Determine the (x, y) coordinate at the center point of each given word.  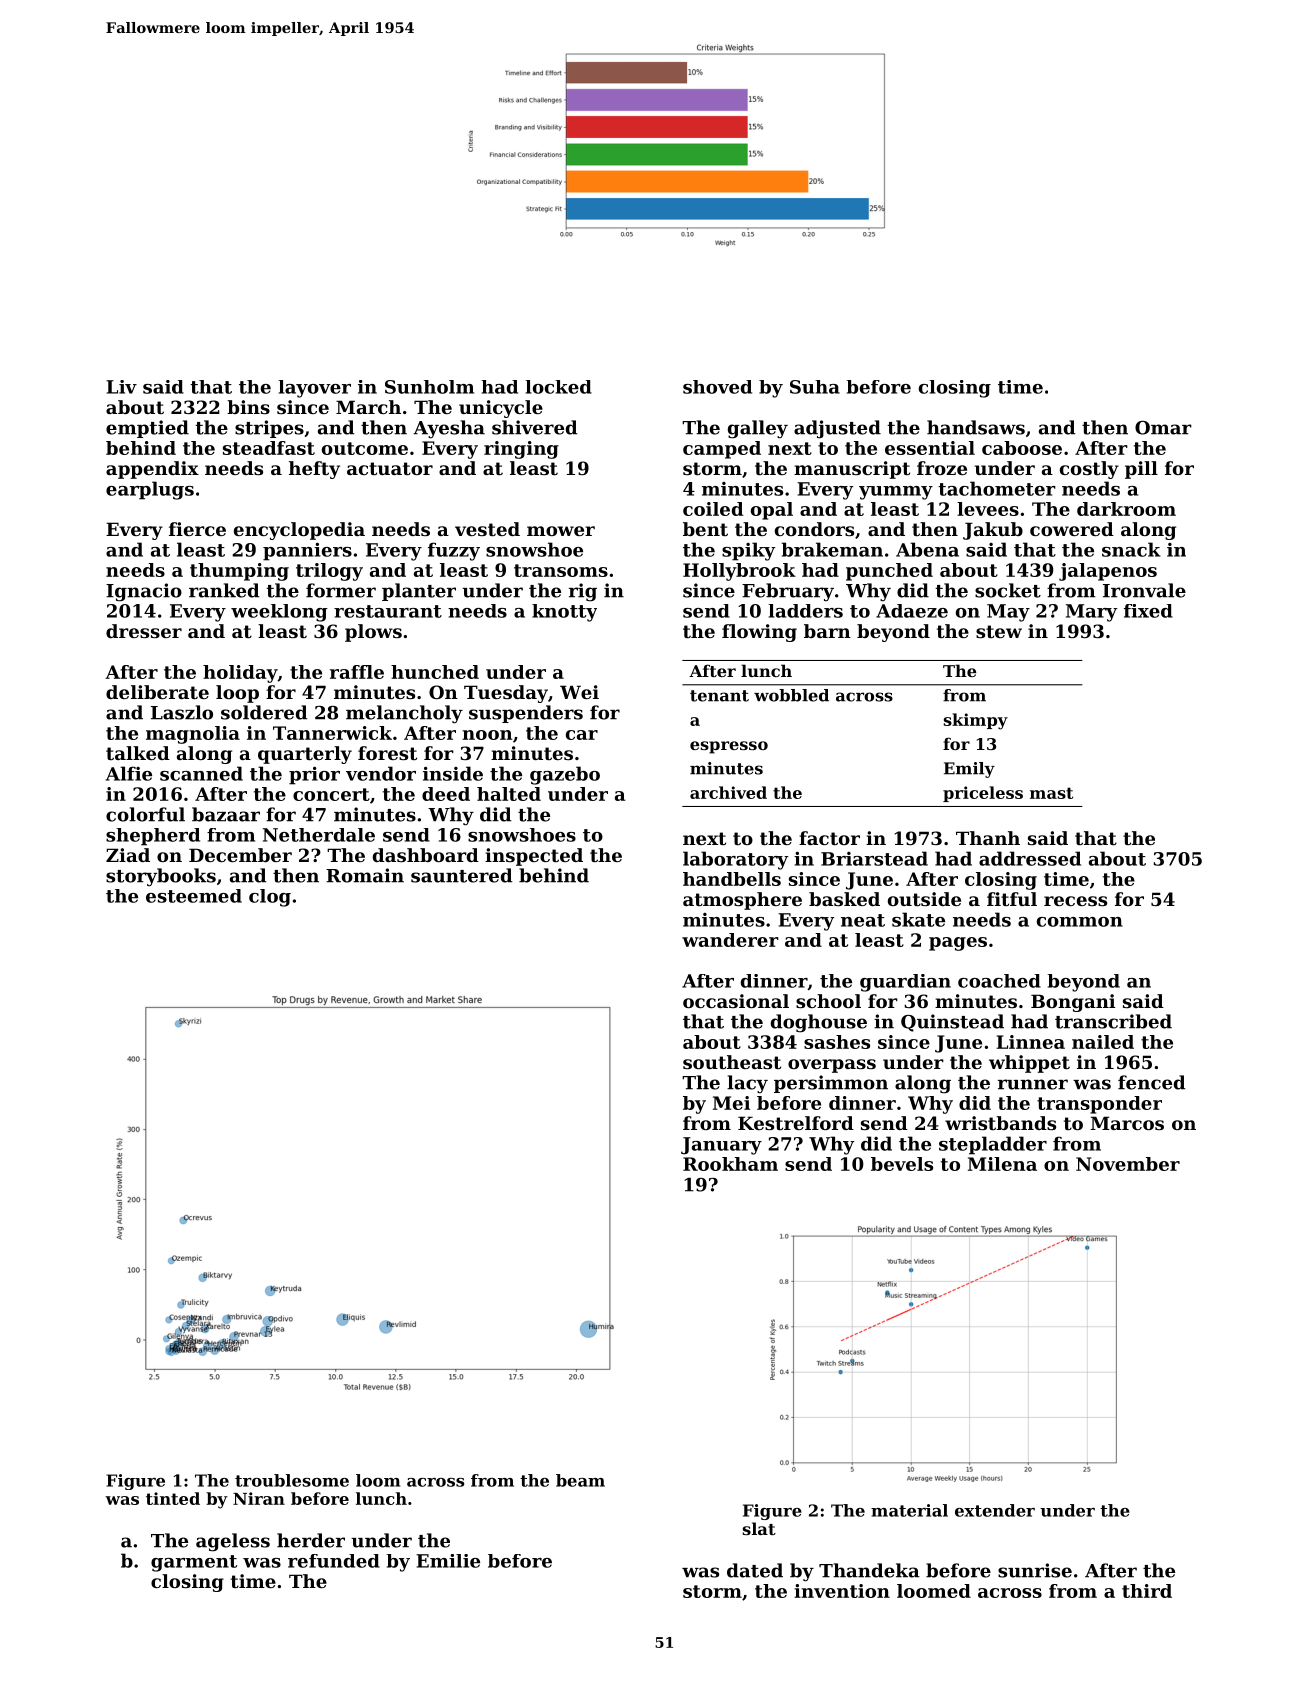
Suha (815, 387)
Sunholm (429, 387)
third (1147, 1591)
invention (842, 1591)
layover (314, 389)
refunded (334, 1561)
